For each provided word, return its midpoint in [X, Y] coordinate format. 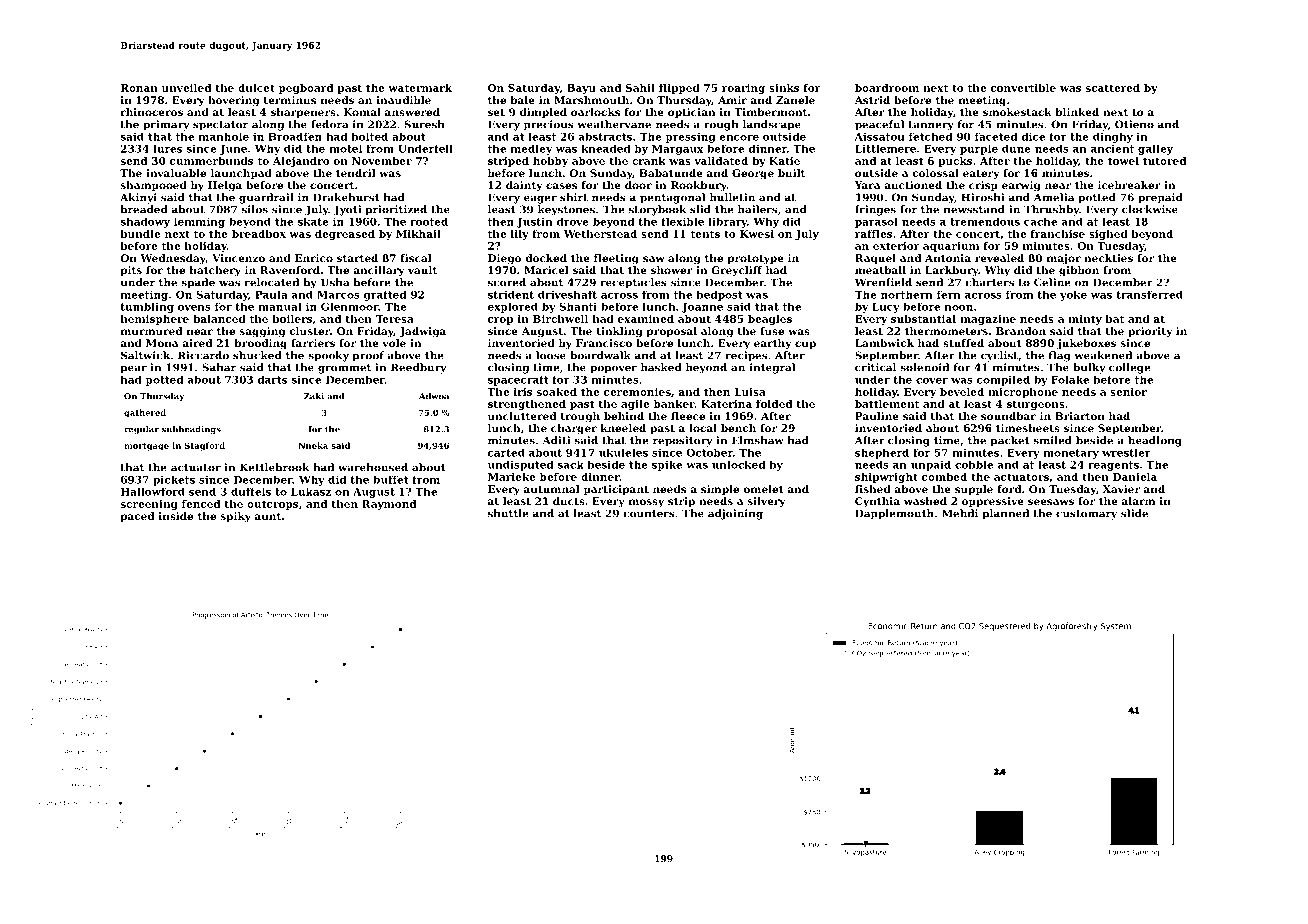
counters [649, 514]
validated [721, 161]
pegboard [306, 89]
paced [137, 517]
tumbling [147, 308]
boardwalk [600, 355]
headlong [1155, 441]
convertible [1023, 88]
